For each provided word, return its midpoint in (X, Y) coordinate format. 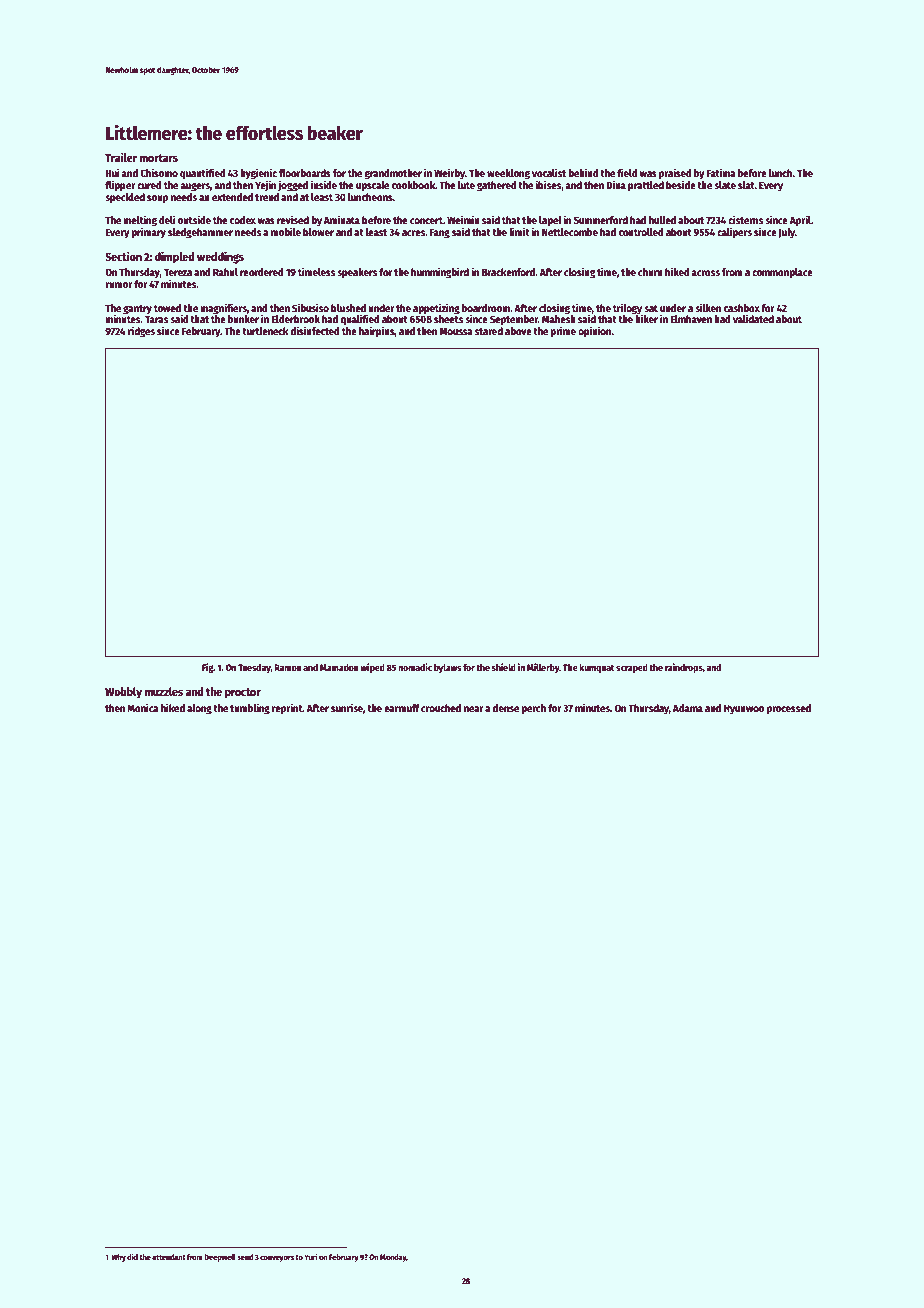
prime (563, 332)
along (199, 709)
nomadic (415, 667)
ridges (141, 332)
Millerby (543, 668)
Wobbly (123, 693)
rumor (118, 285)
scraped (632, 668)
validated (753, 318)
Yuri (310, 1256)
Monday (393, 1258)
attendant (169, 1257)
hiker (646, 318)
